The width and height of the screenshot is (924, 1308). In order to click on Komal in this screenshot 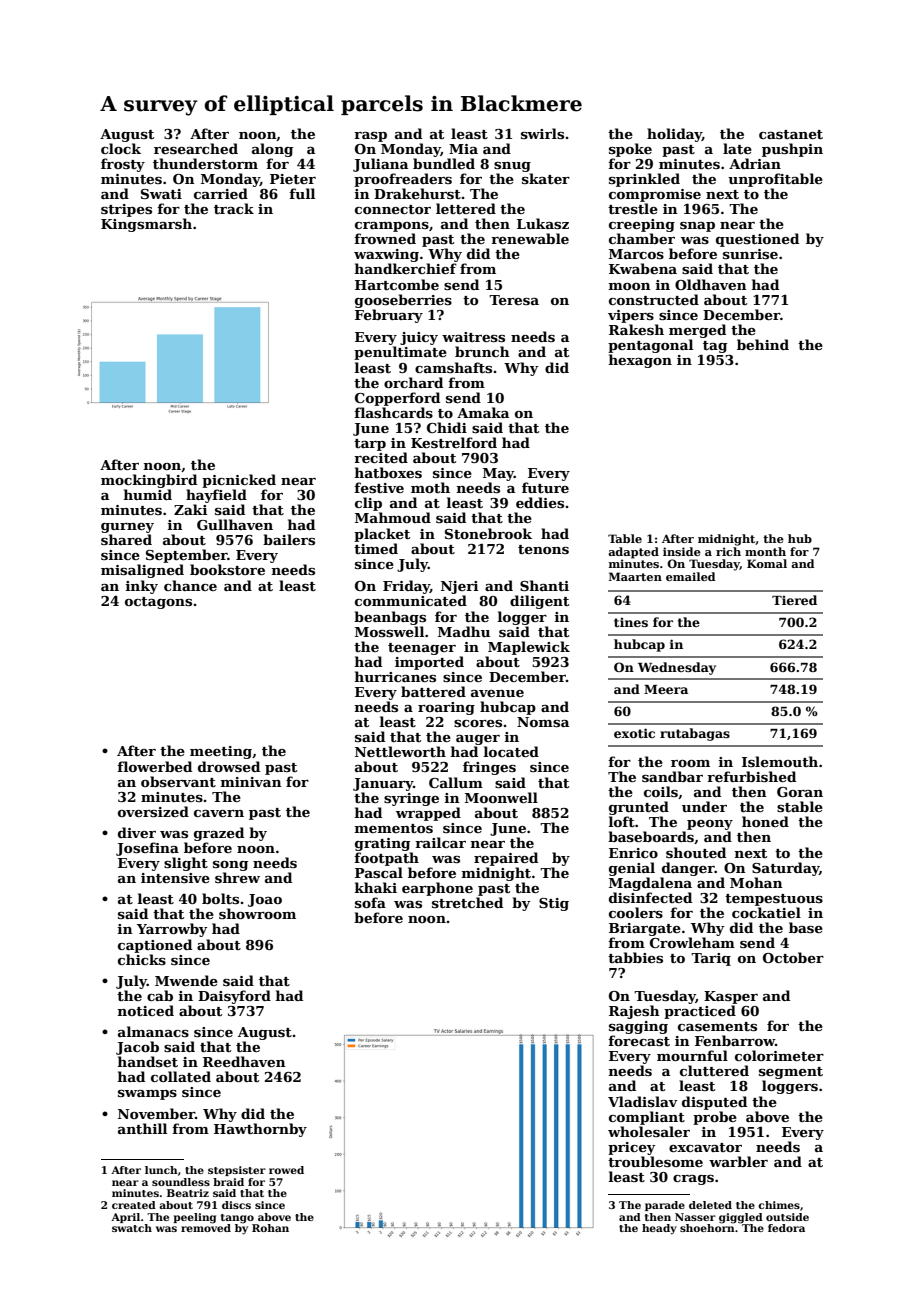, I will do `click(767, 563)`.
